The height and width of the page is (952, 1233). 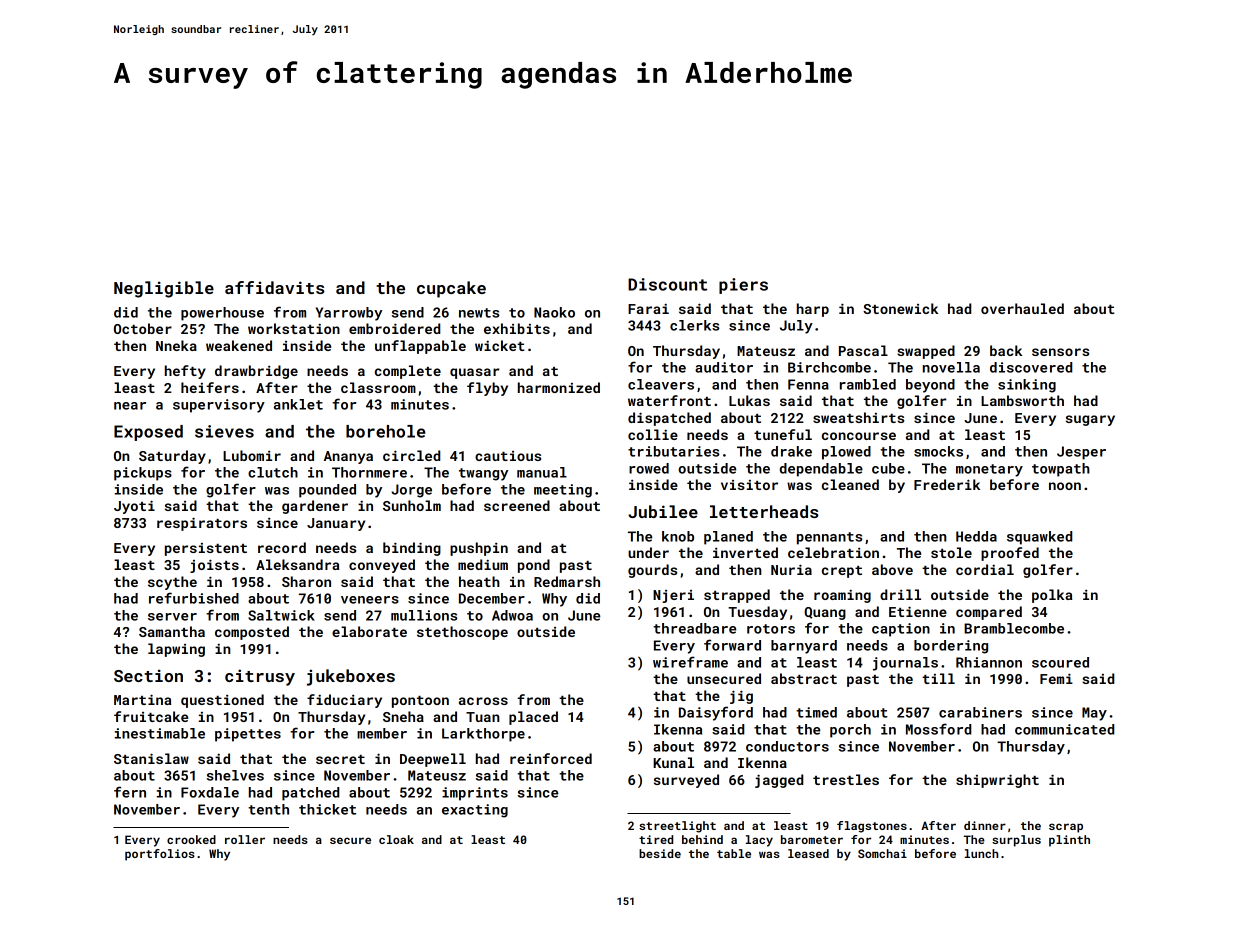 I want to click on Discount, so click(x=667, y=284).
